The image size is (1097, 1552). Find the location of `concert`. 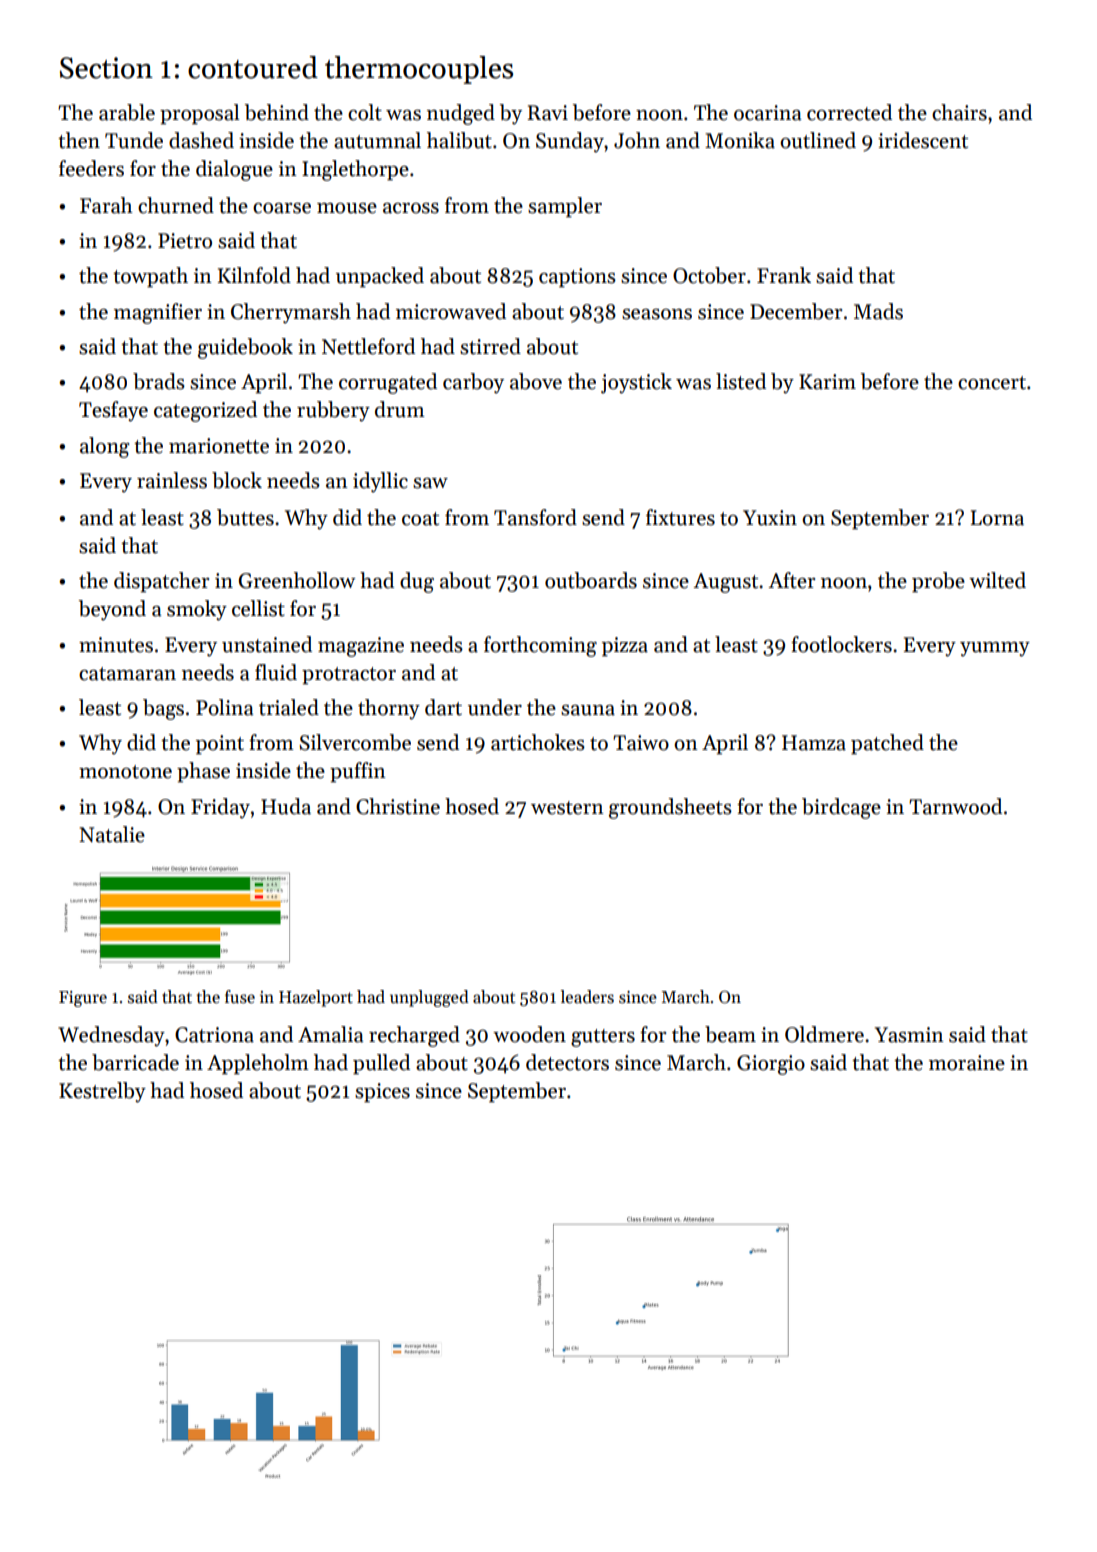

concert is located at coordinates (992, 383).
